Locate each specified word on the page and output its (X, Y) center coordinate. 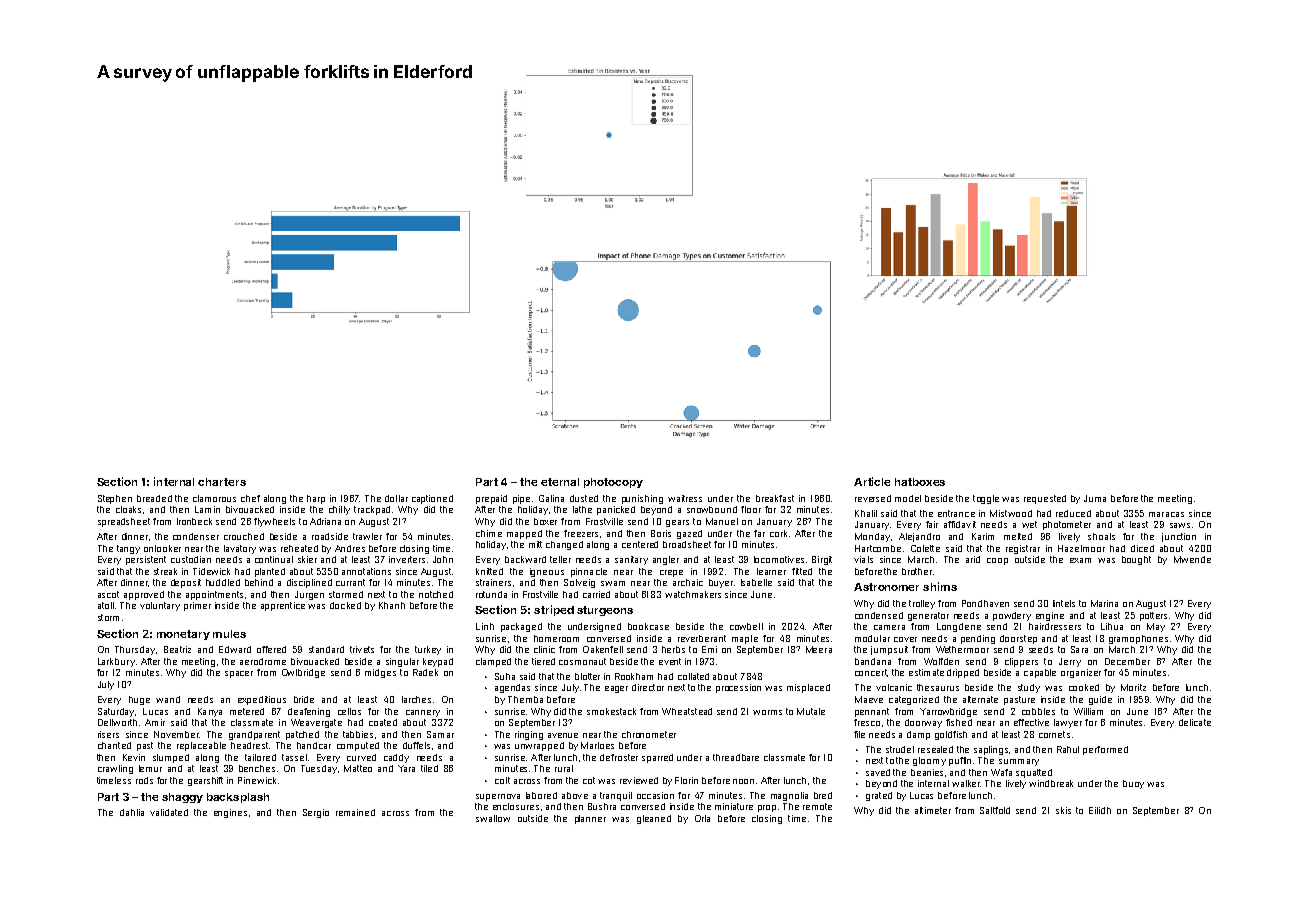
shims (940, 586)
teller (560, 559)
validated (169, 812)
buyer (721, 583)
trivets (362, 649)
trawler (367, 536)
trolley (922, 604)
